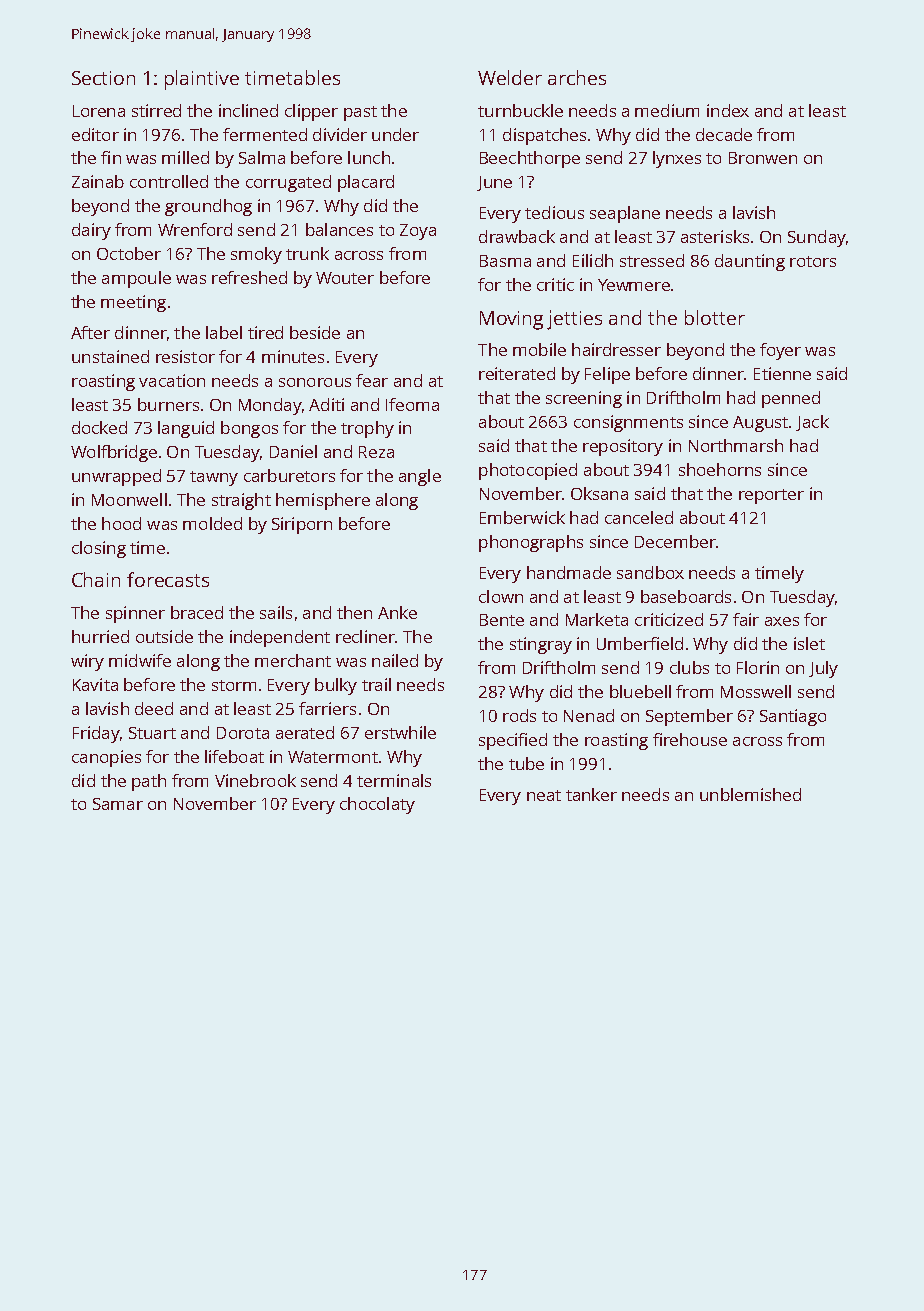 The image size is (924, 1311). What do you see at coordinates (333, 757) in the image?
I see `Watermont` at bounding box center [333, 757].
